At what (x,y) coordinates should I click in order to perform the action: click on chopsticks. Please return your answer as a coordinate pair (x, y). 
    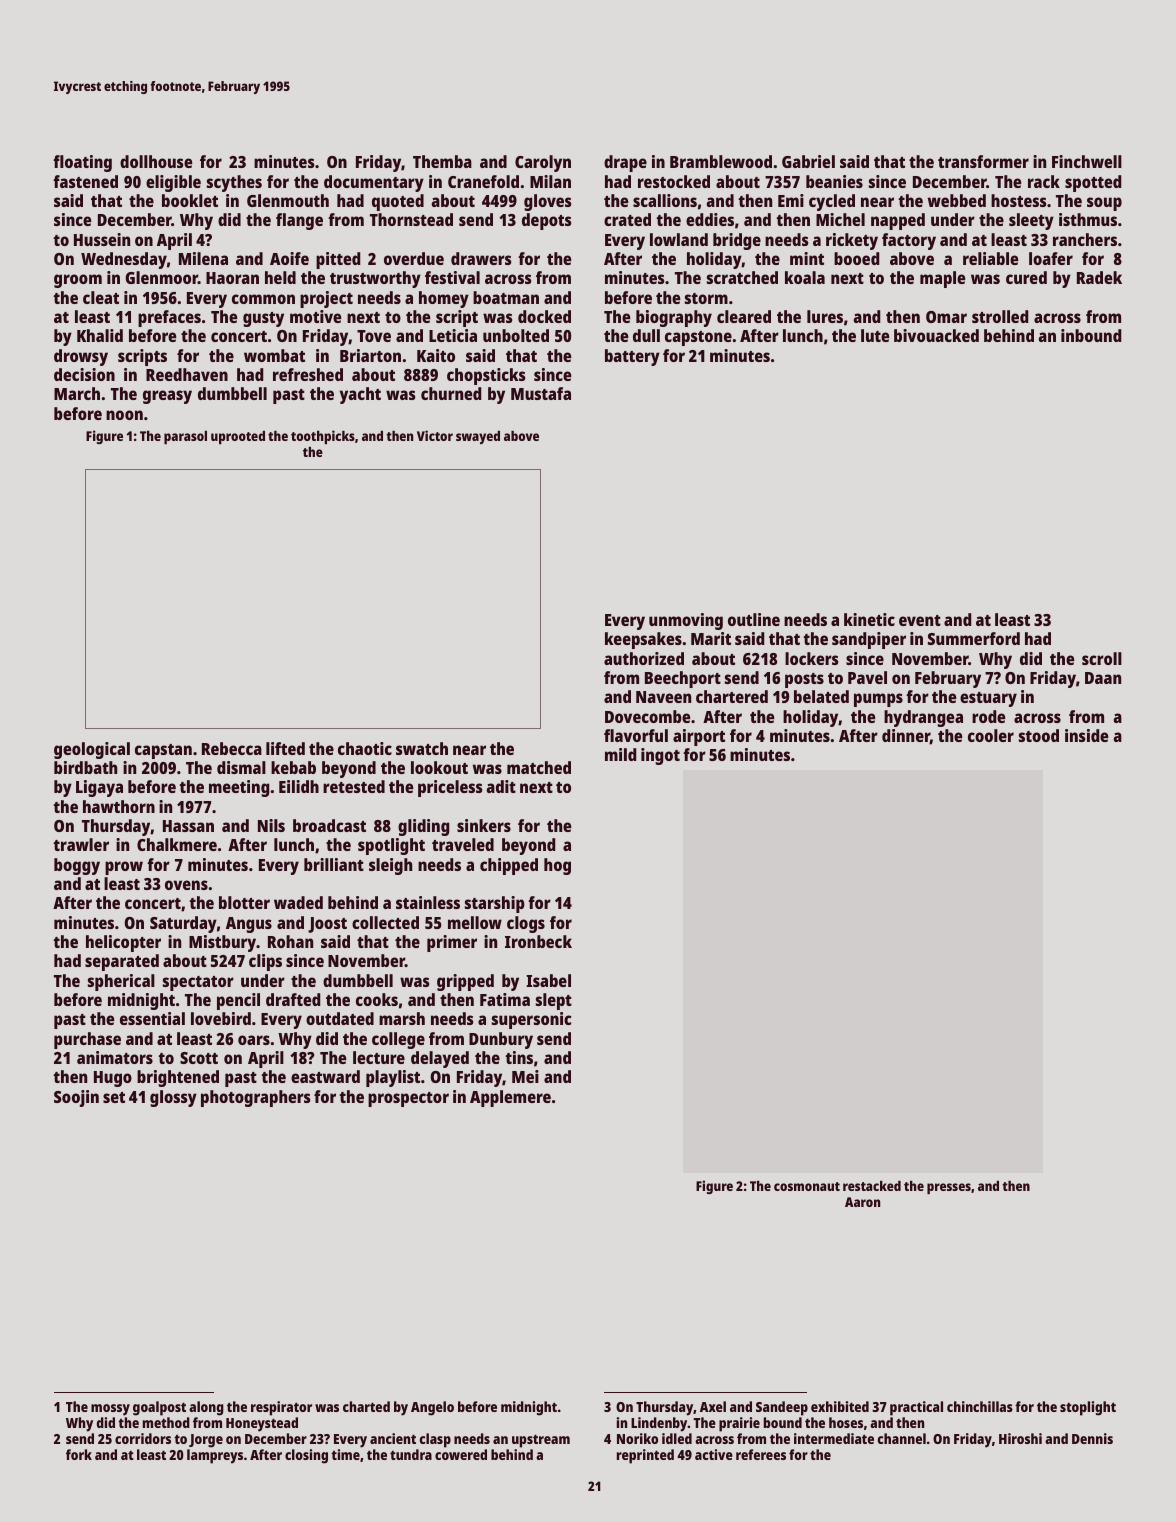
    Looking at the image, I should click on (486, 376).
